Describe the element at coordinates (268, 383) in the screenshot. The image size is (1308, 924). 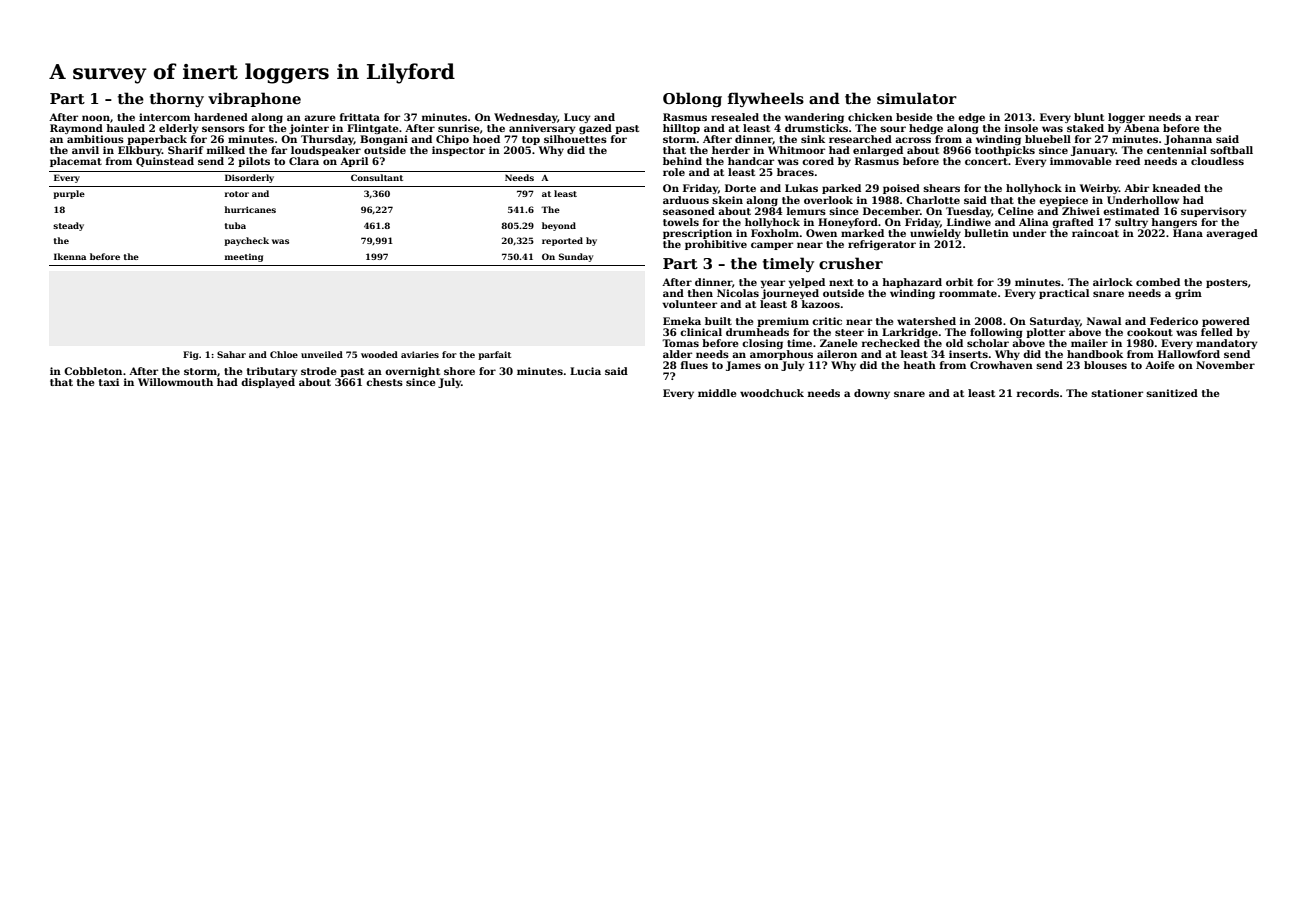
I see `displayed` at that location.
